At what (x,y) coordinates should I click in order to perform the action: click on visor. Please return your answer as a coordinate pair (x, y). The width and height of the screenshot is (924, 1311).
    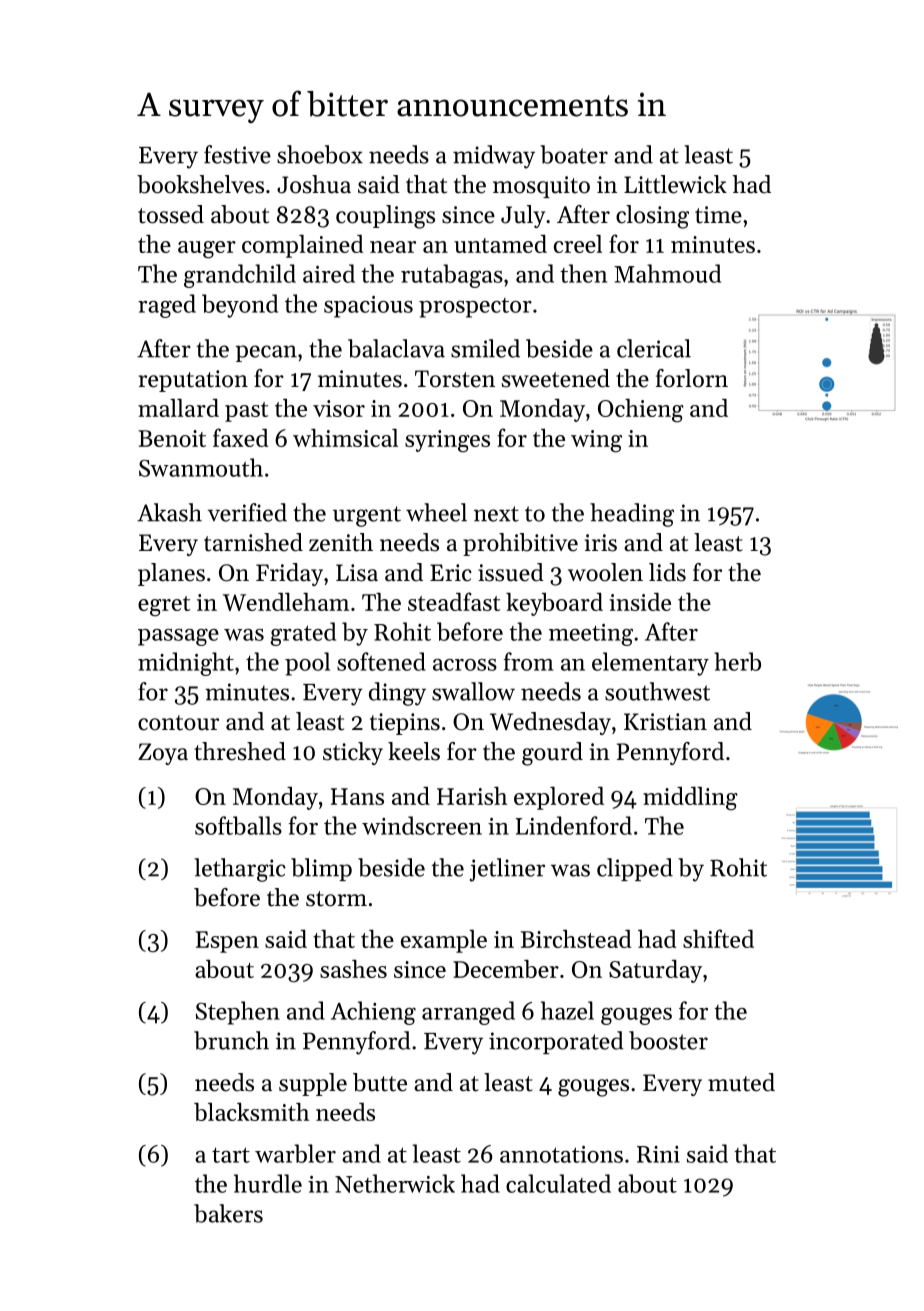
    Looking at the image, I should click on (339, 408).
